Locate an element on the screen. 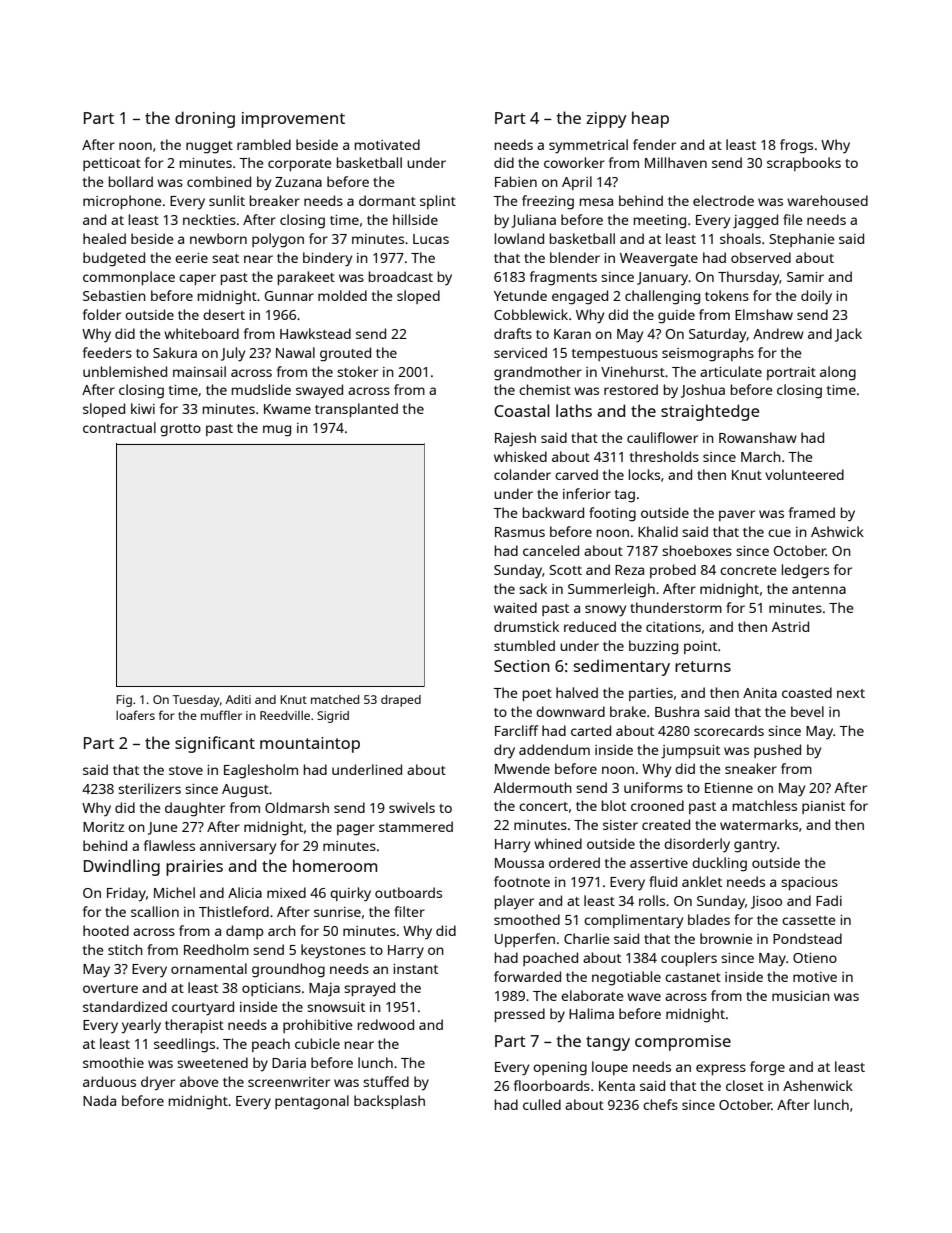 The image size is (952, 1233). culled is located at coordinates (542, 1104).
